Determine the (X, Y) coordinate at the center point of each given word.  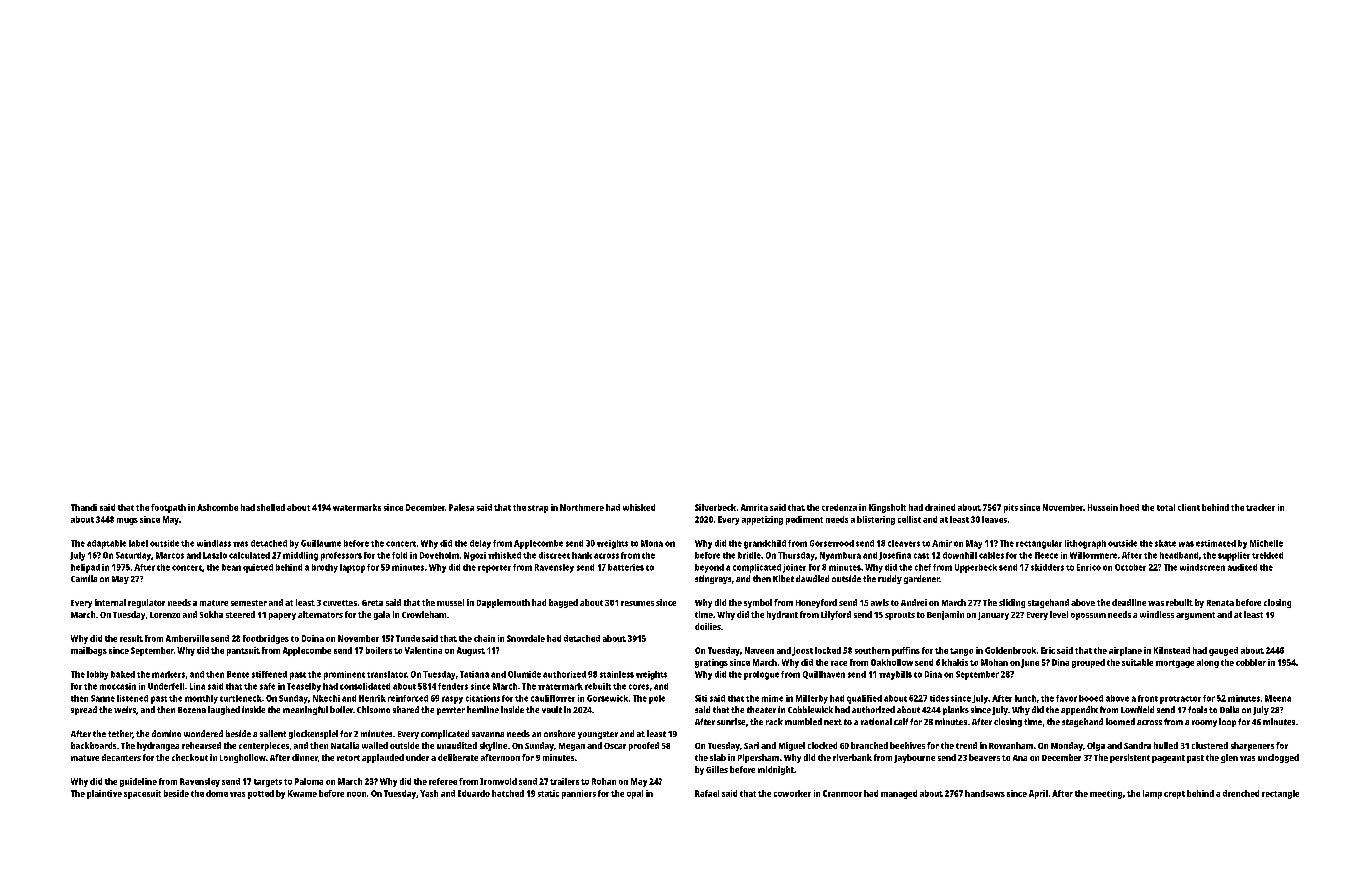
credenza (839, 507)
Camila (84, 578)
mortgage (1175, 664)
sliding (1012, 603)
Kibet (783, 578)
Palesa (461, 507)
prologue (761, 675)
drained (940, 507)
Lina (197, 686)
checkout (190, 757)
